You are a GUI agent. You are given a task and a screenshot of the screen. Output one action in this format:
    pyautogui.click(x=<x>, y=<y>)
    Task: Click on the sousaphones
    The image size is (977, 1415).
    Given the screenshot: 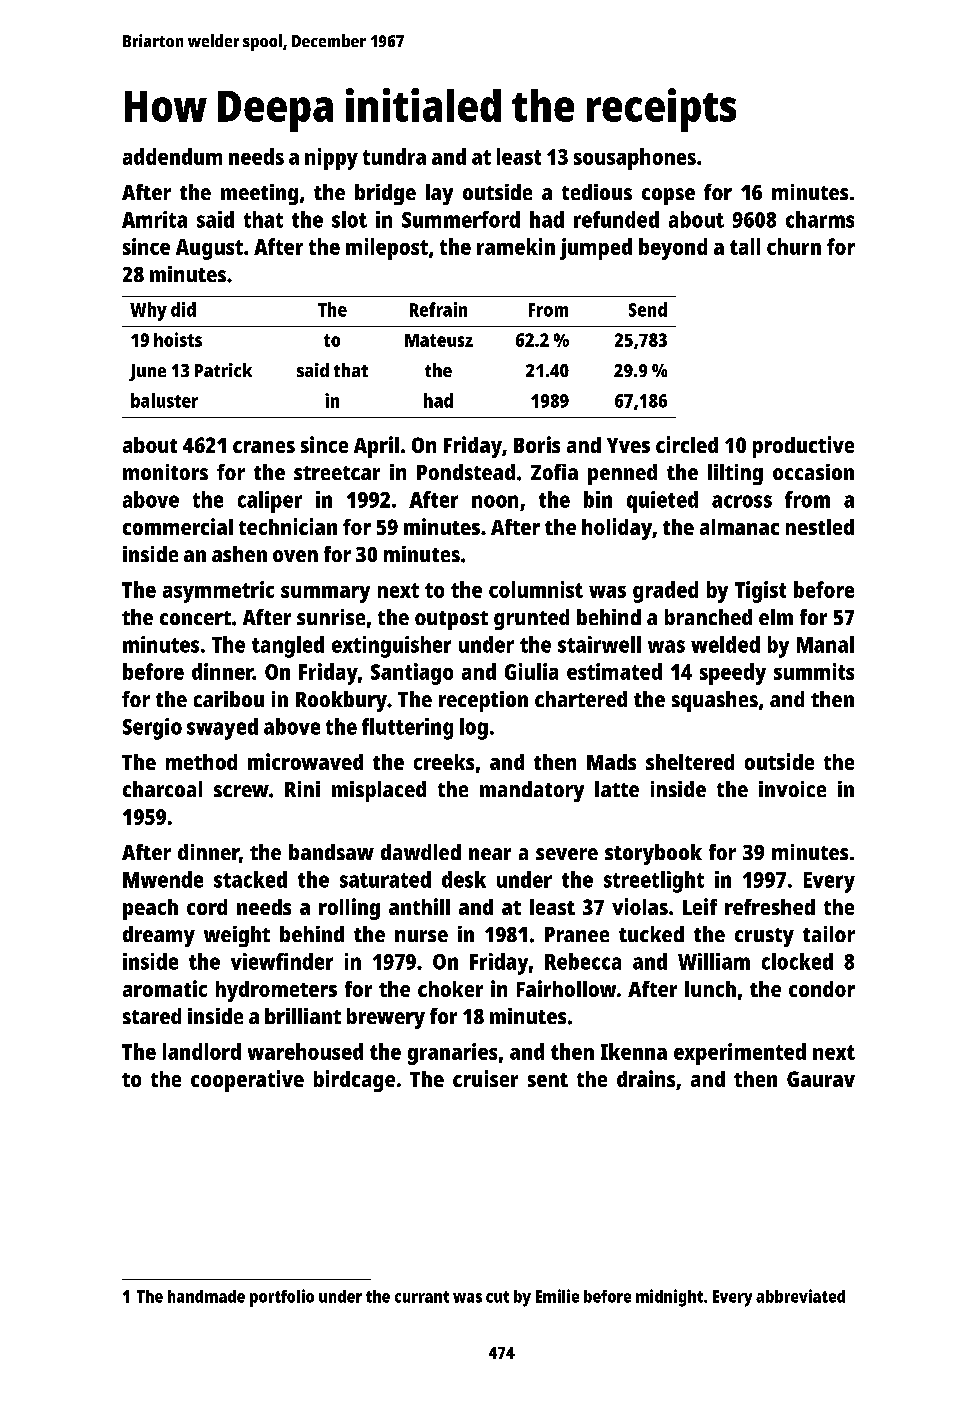 What is the action you would take?
    pyautogui.click(x=635, y=159)
